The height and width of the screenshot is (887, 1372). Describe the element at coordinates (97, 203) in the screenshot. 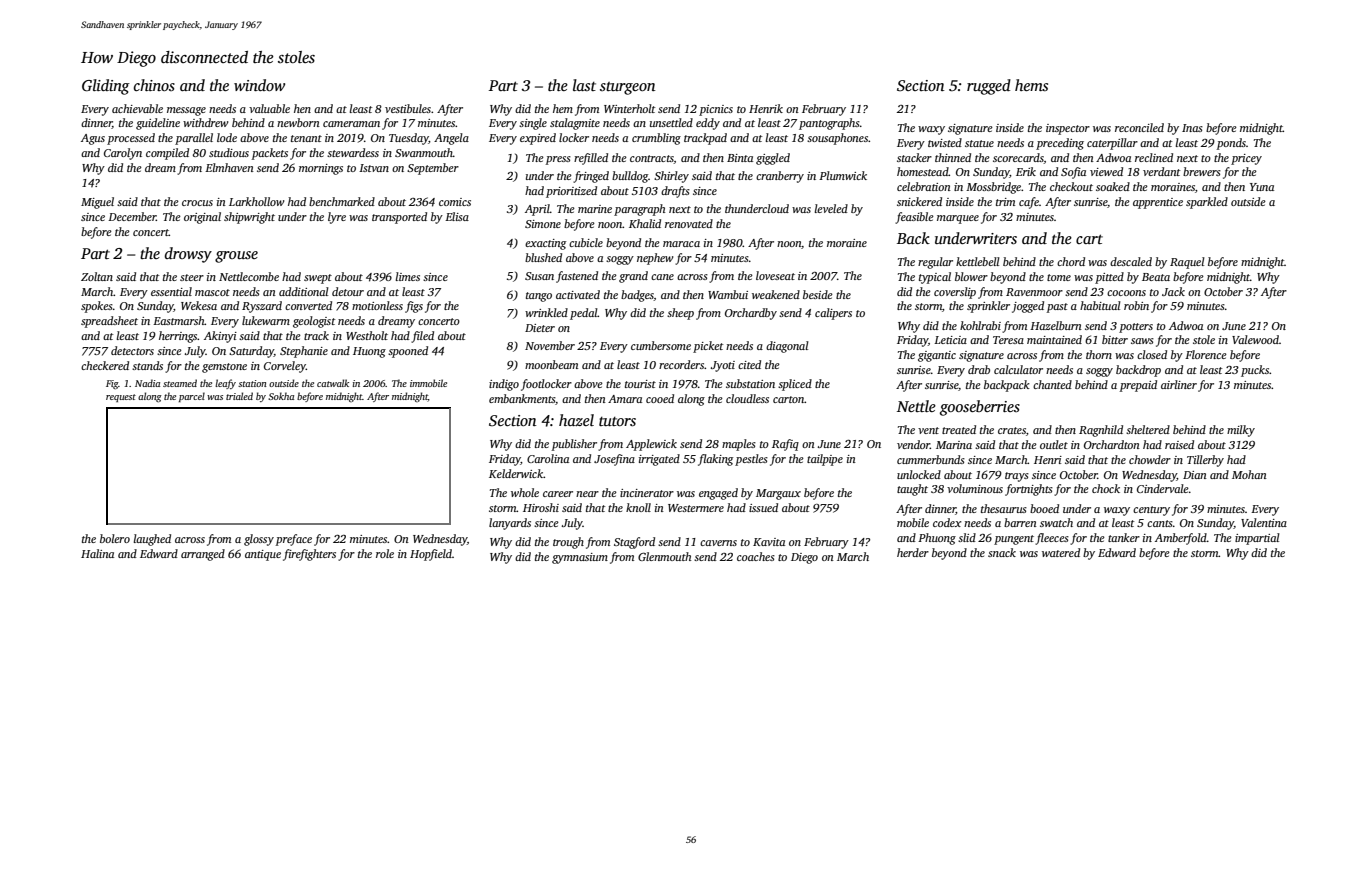

I see `Miguel` at that location.
